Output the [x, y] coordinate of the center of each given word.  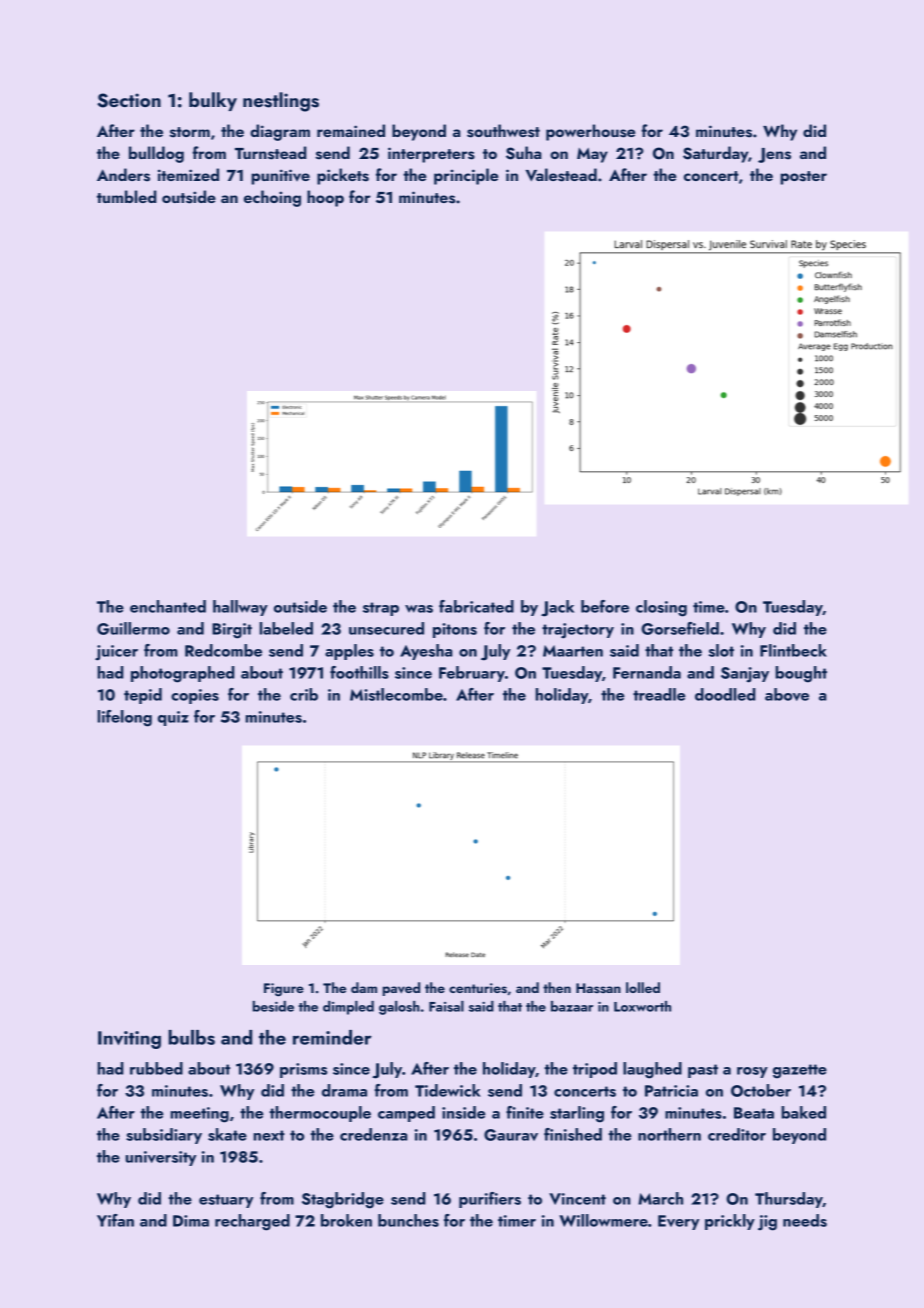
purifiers [490, 1200]
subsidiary [164, 1136]
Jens [774, 155]
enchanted [168, 606]
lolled [643, 987]
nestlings [281, 102]
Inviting [129, 1040]
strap [381, 609]
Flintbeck [793, 650]
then [557, 987]
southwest [503, 131]
